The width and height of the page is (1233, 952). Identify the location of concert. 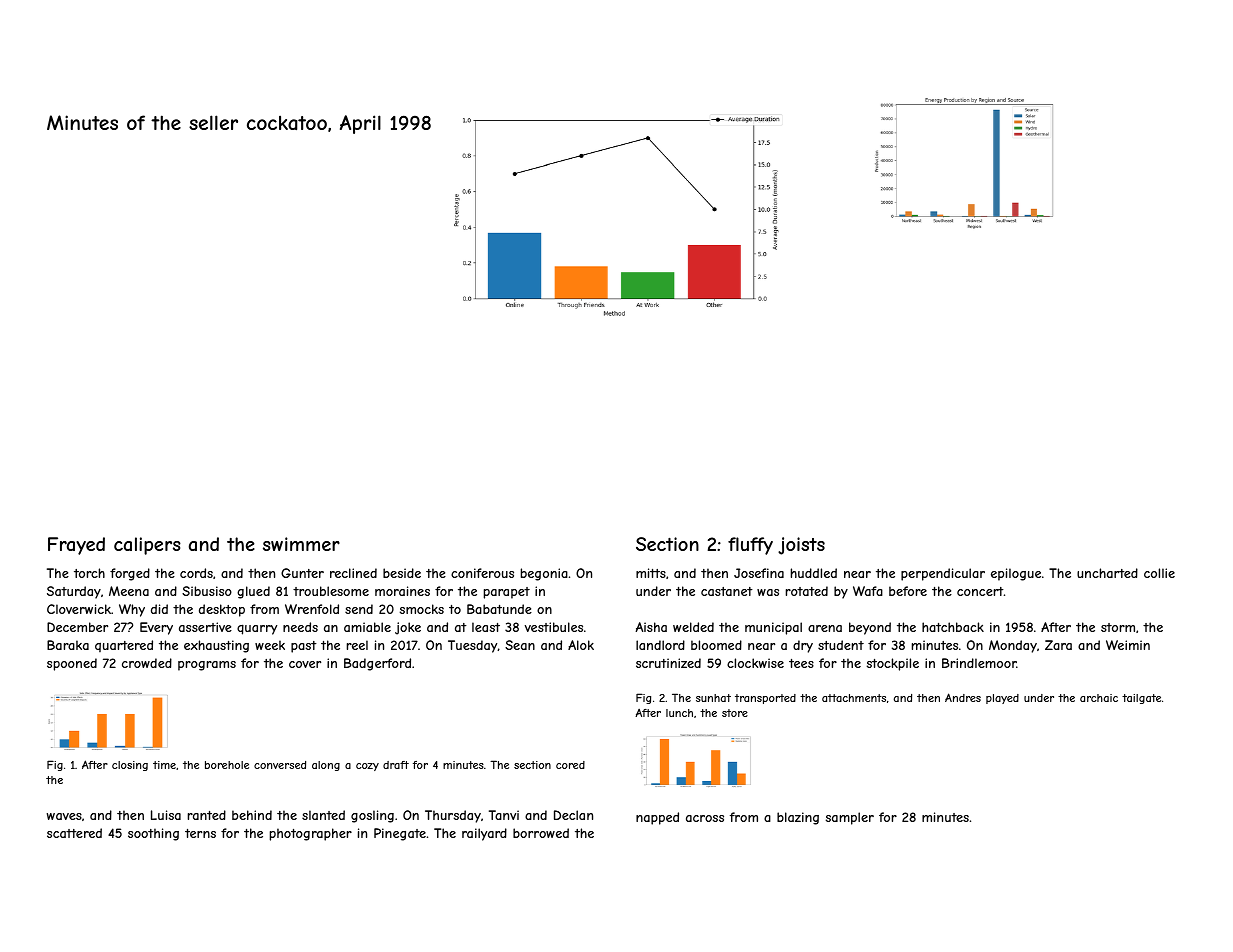
(980, 591).
